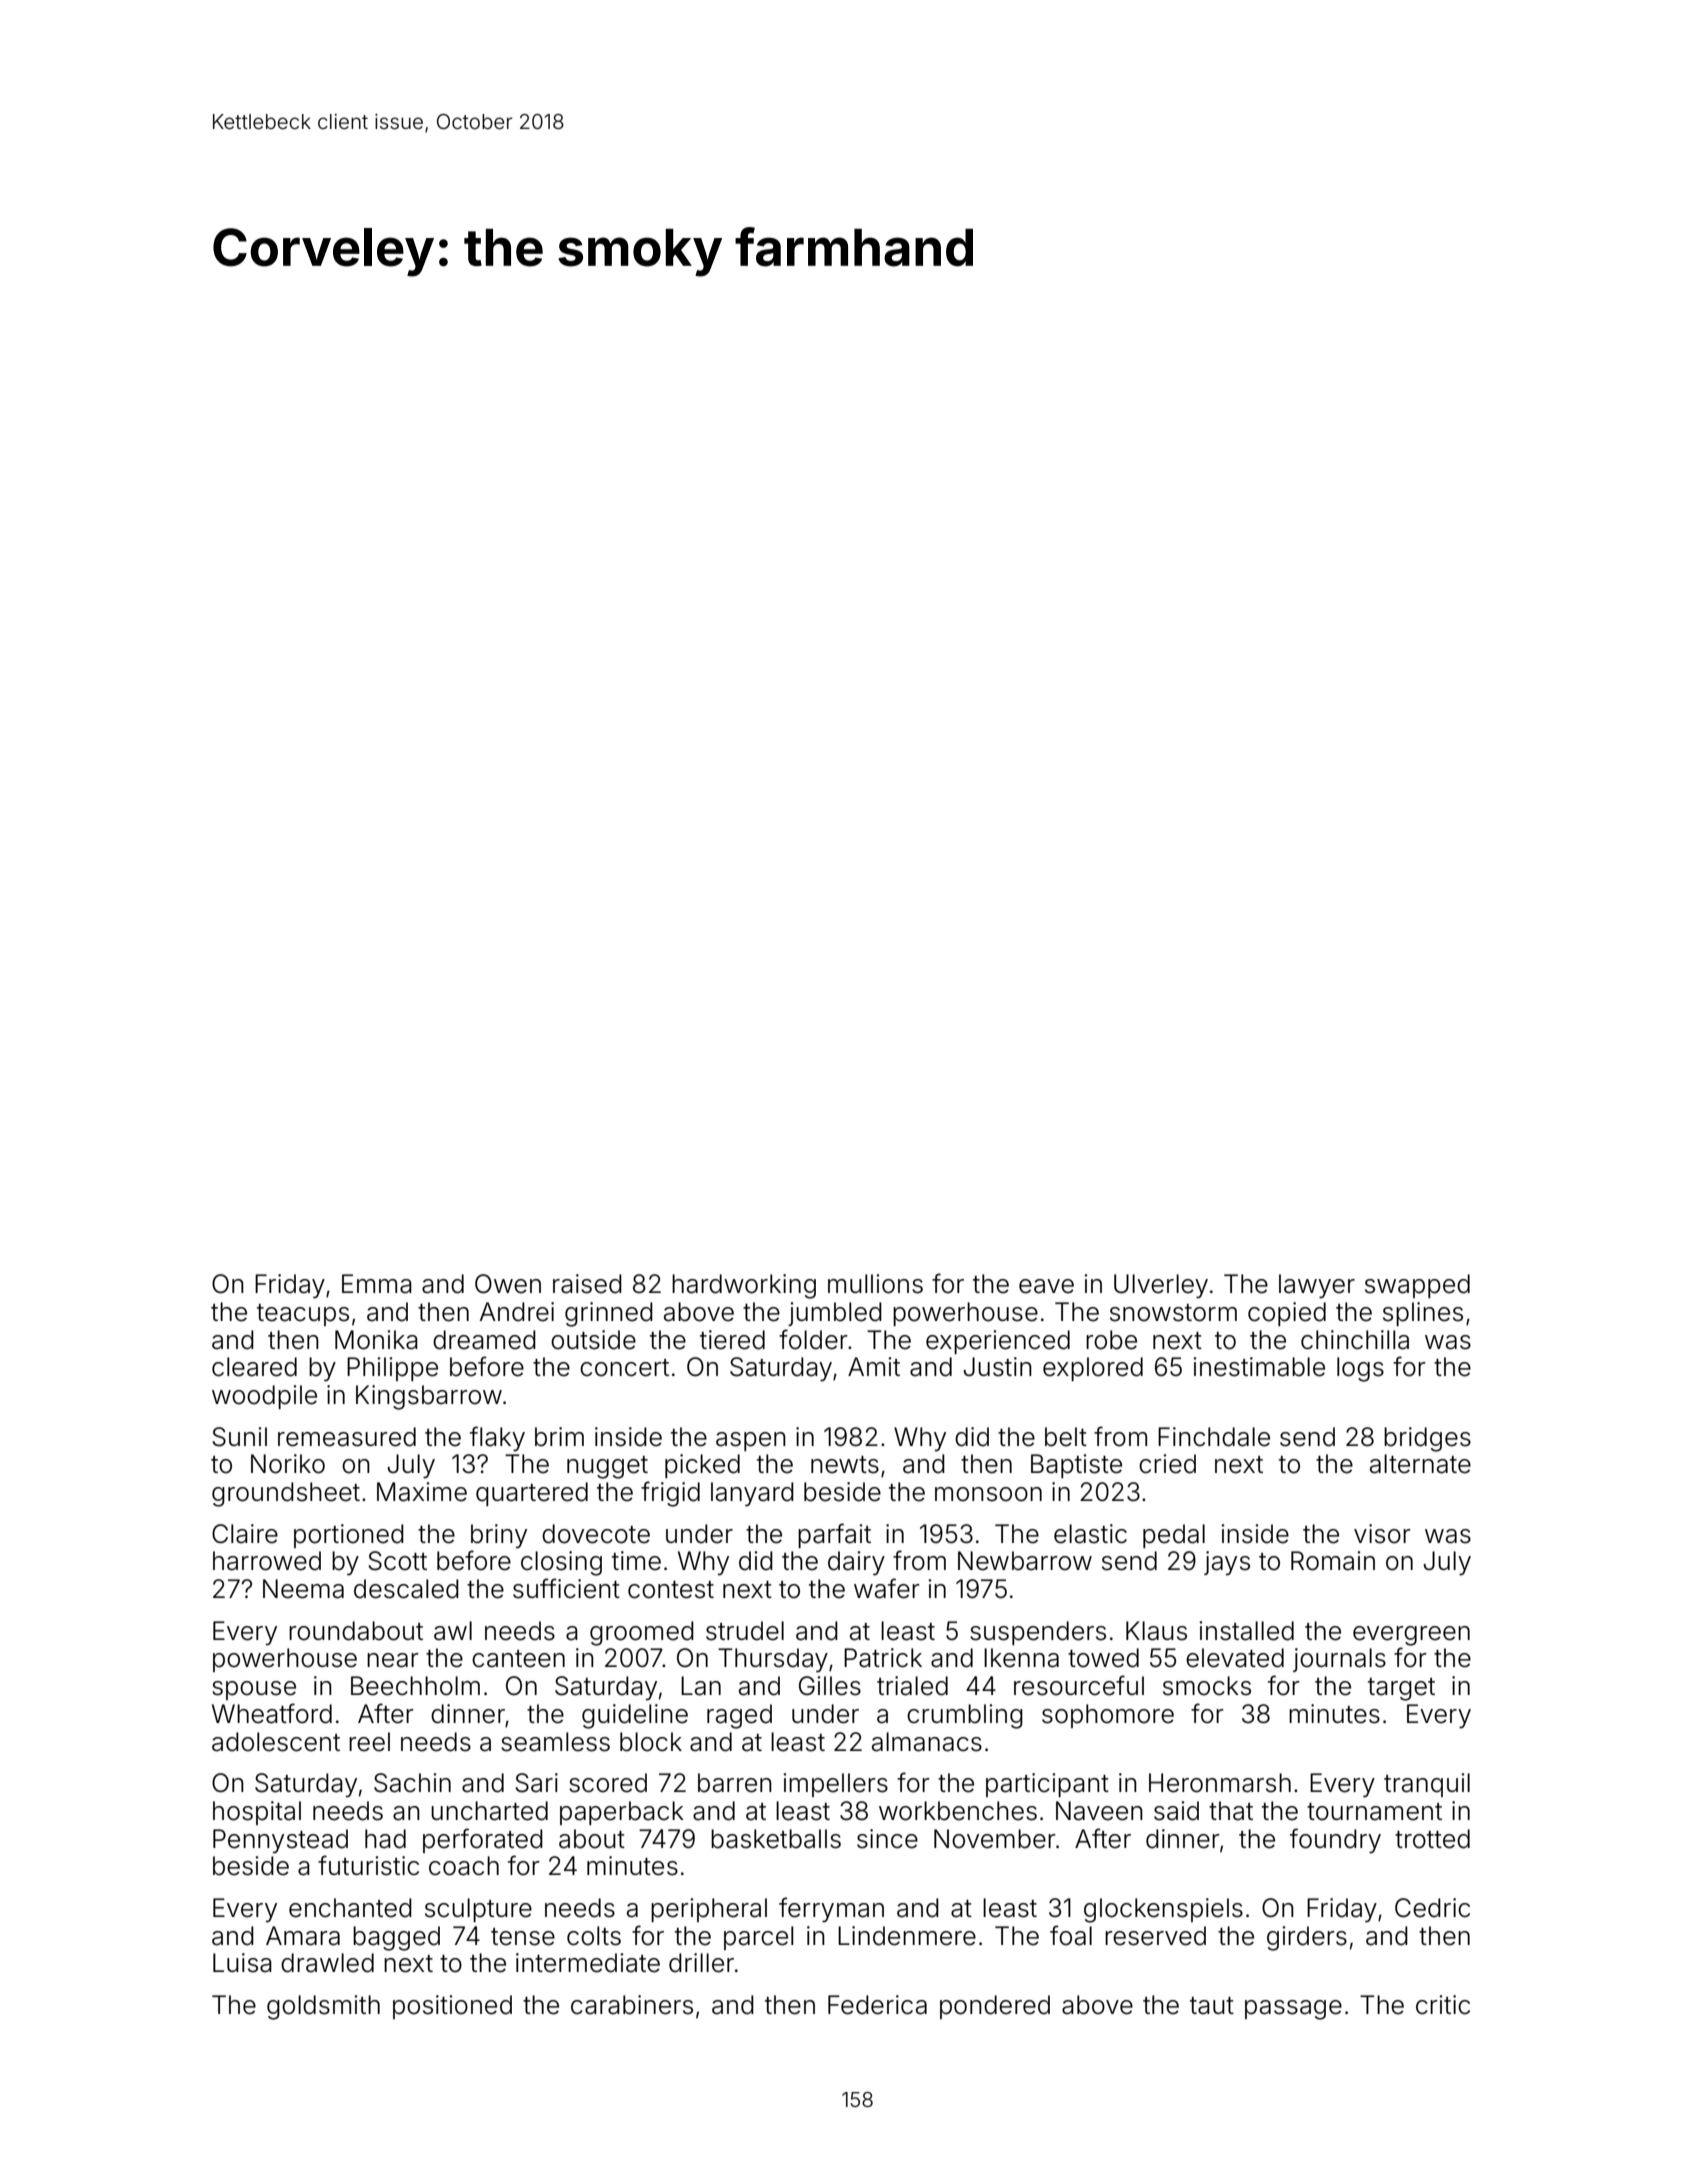 Image resolution: width=1683 pixels, height=2178 pixels. What do you see at coordinates (622, 1813) in the image?
I see `paperback` at bounding box center [622, 1813].
